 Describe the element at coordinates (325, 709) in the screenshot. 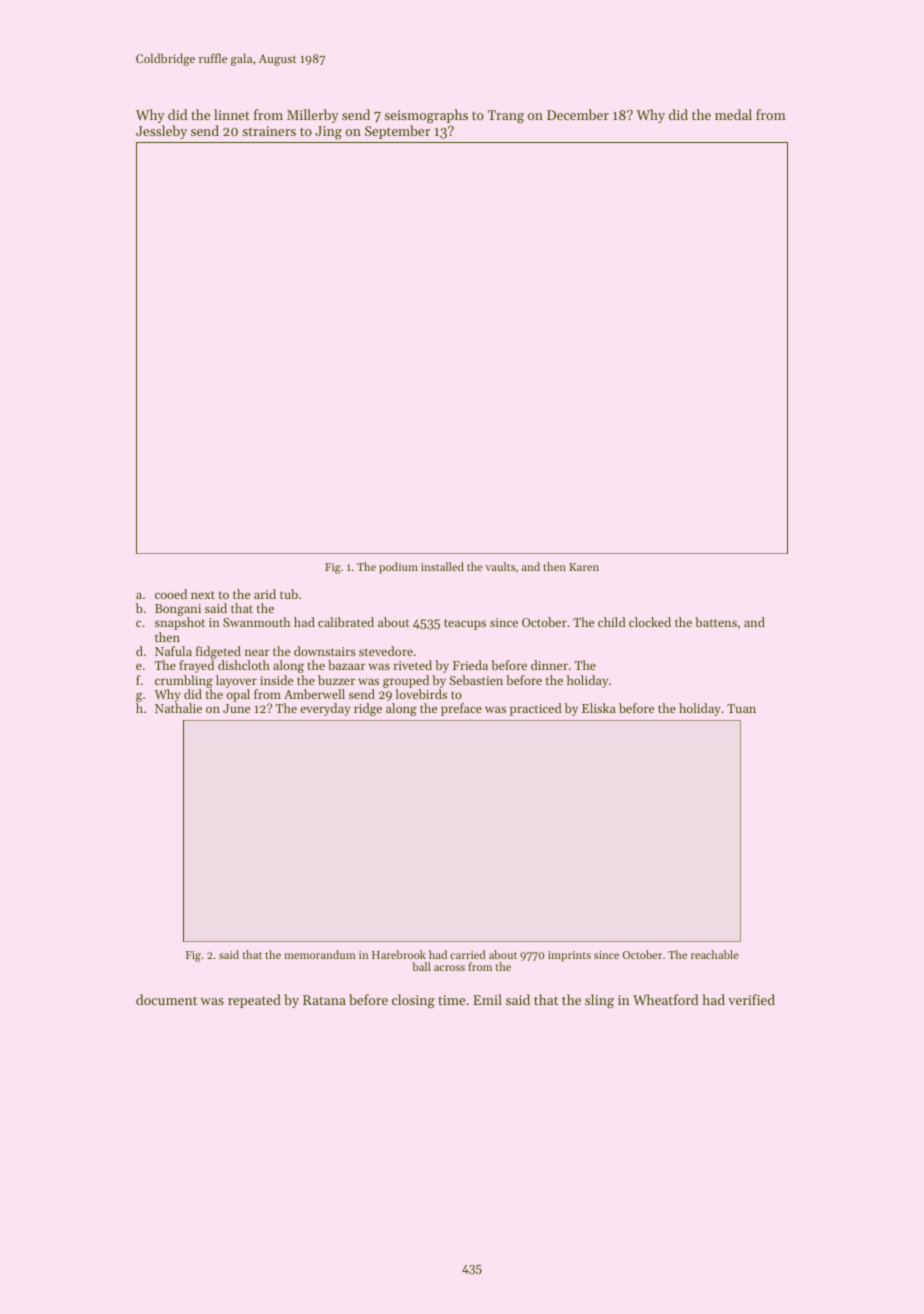

I see `everyday` at that location.
